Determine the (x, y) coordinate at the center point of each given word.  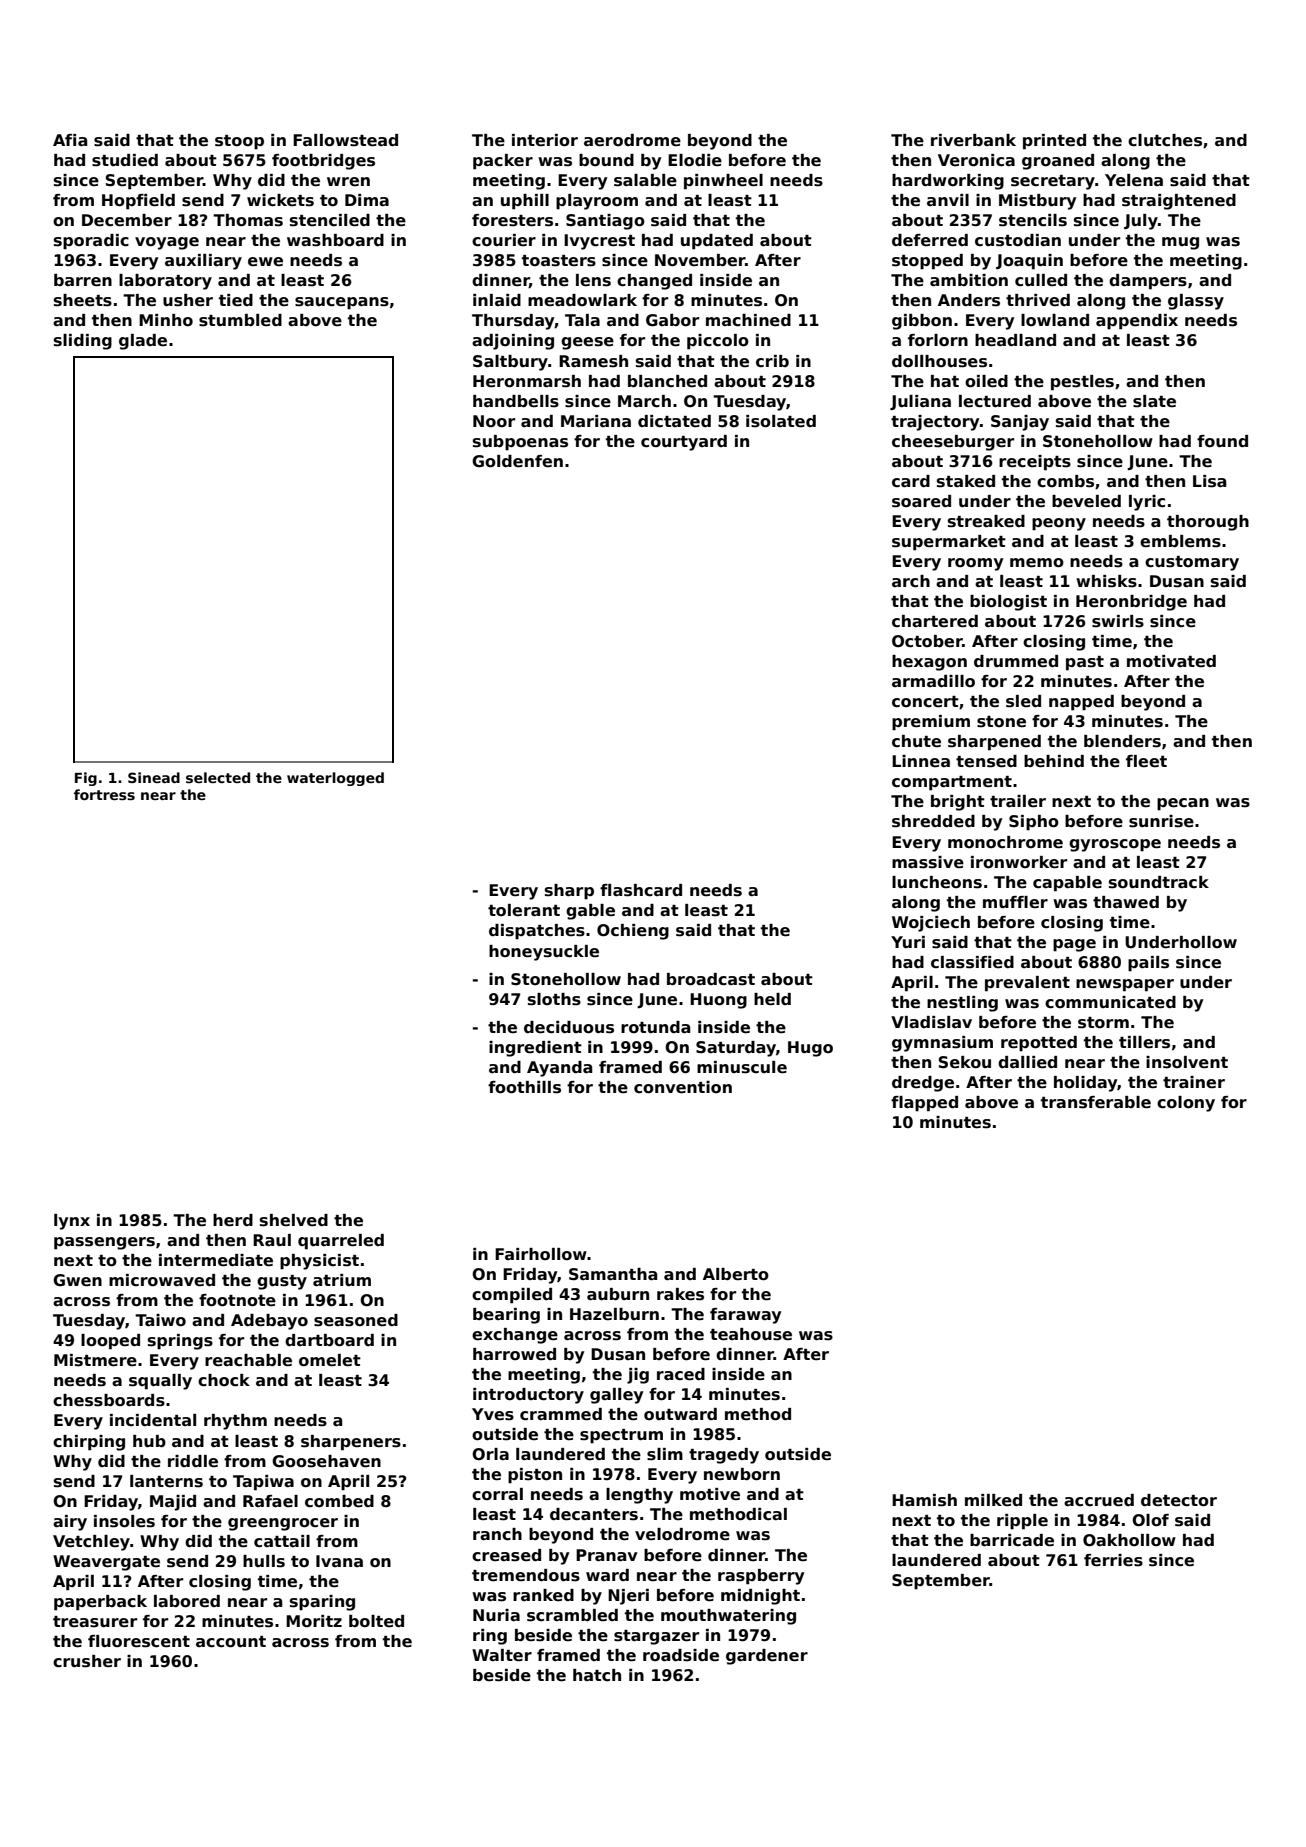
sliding (83, 342)
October (927, 641)
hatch (597, 1675)
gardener (767, 1657)
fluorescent (139, 1641)
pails (1148, 964)
